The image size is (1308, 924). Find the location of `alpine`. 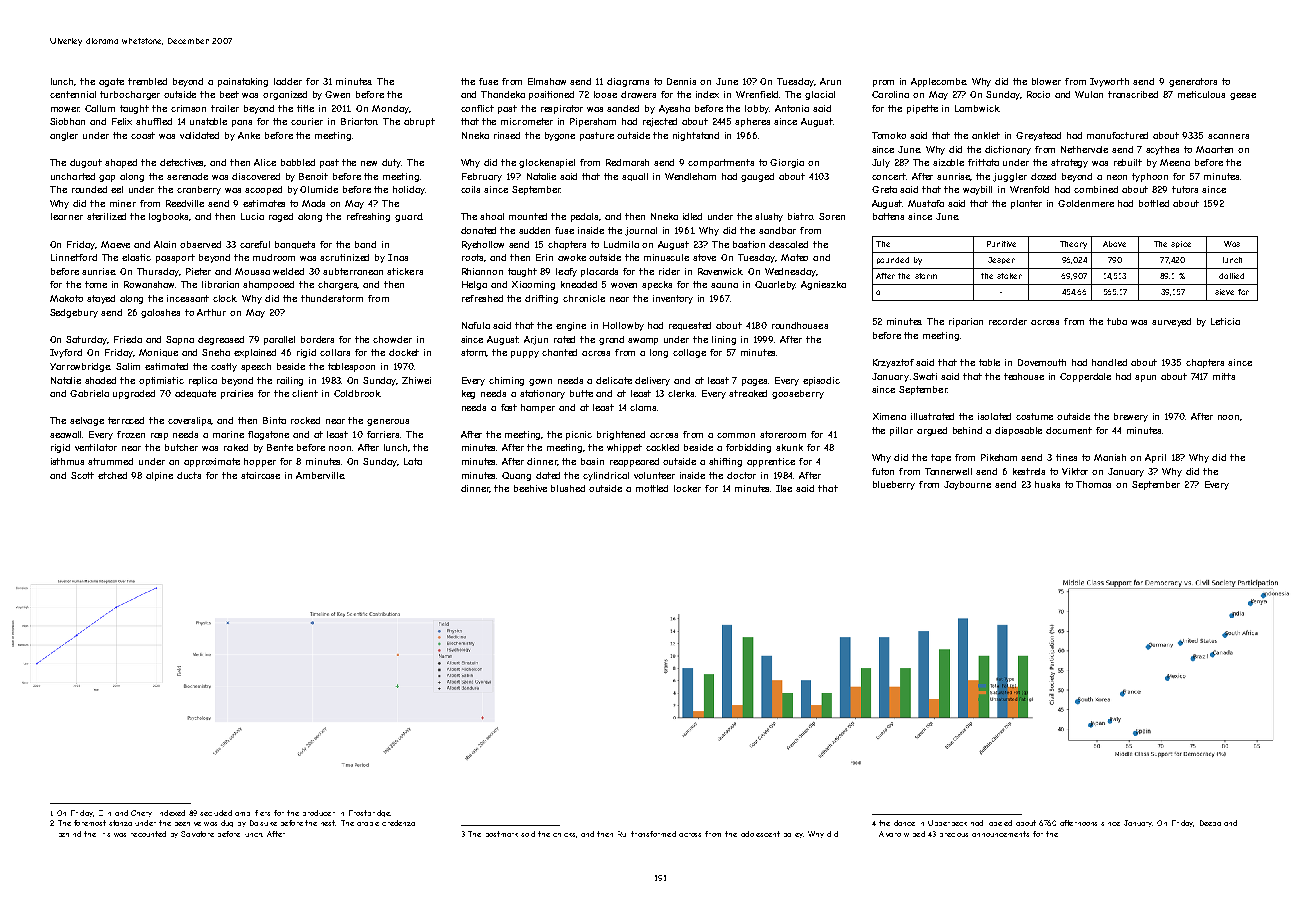

alpine is located at coordinates (159, 476).
